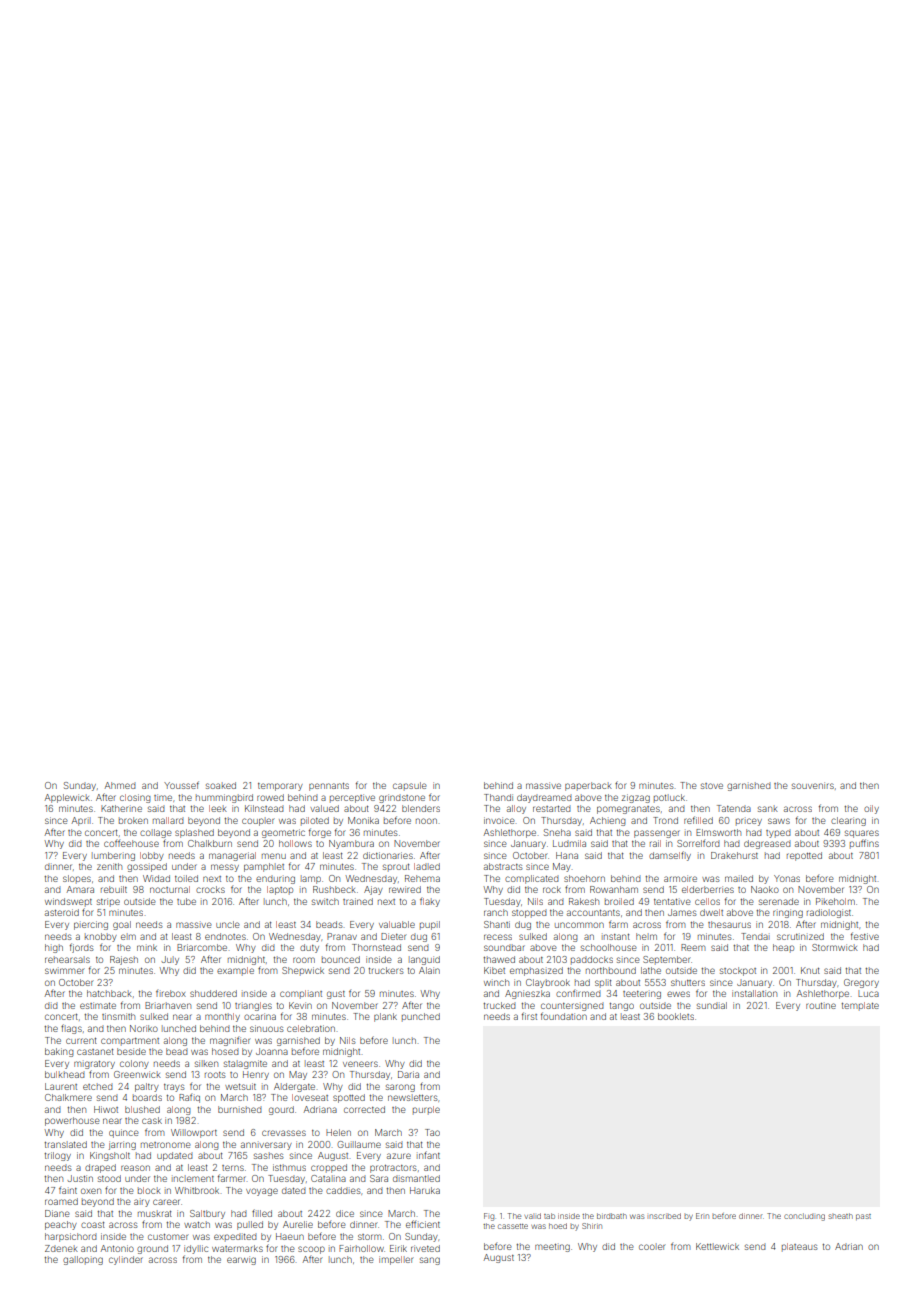 The image size is (924, 1308). What do you see at coordinates (410, 786) in the screenshot?
I see `capsule` at bounding box center [410, 786].
